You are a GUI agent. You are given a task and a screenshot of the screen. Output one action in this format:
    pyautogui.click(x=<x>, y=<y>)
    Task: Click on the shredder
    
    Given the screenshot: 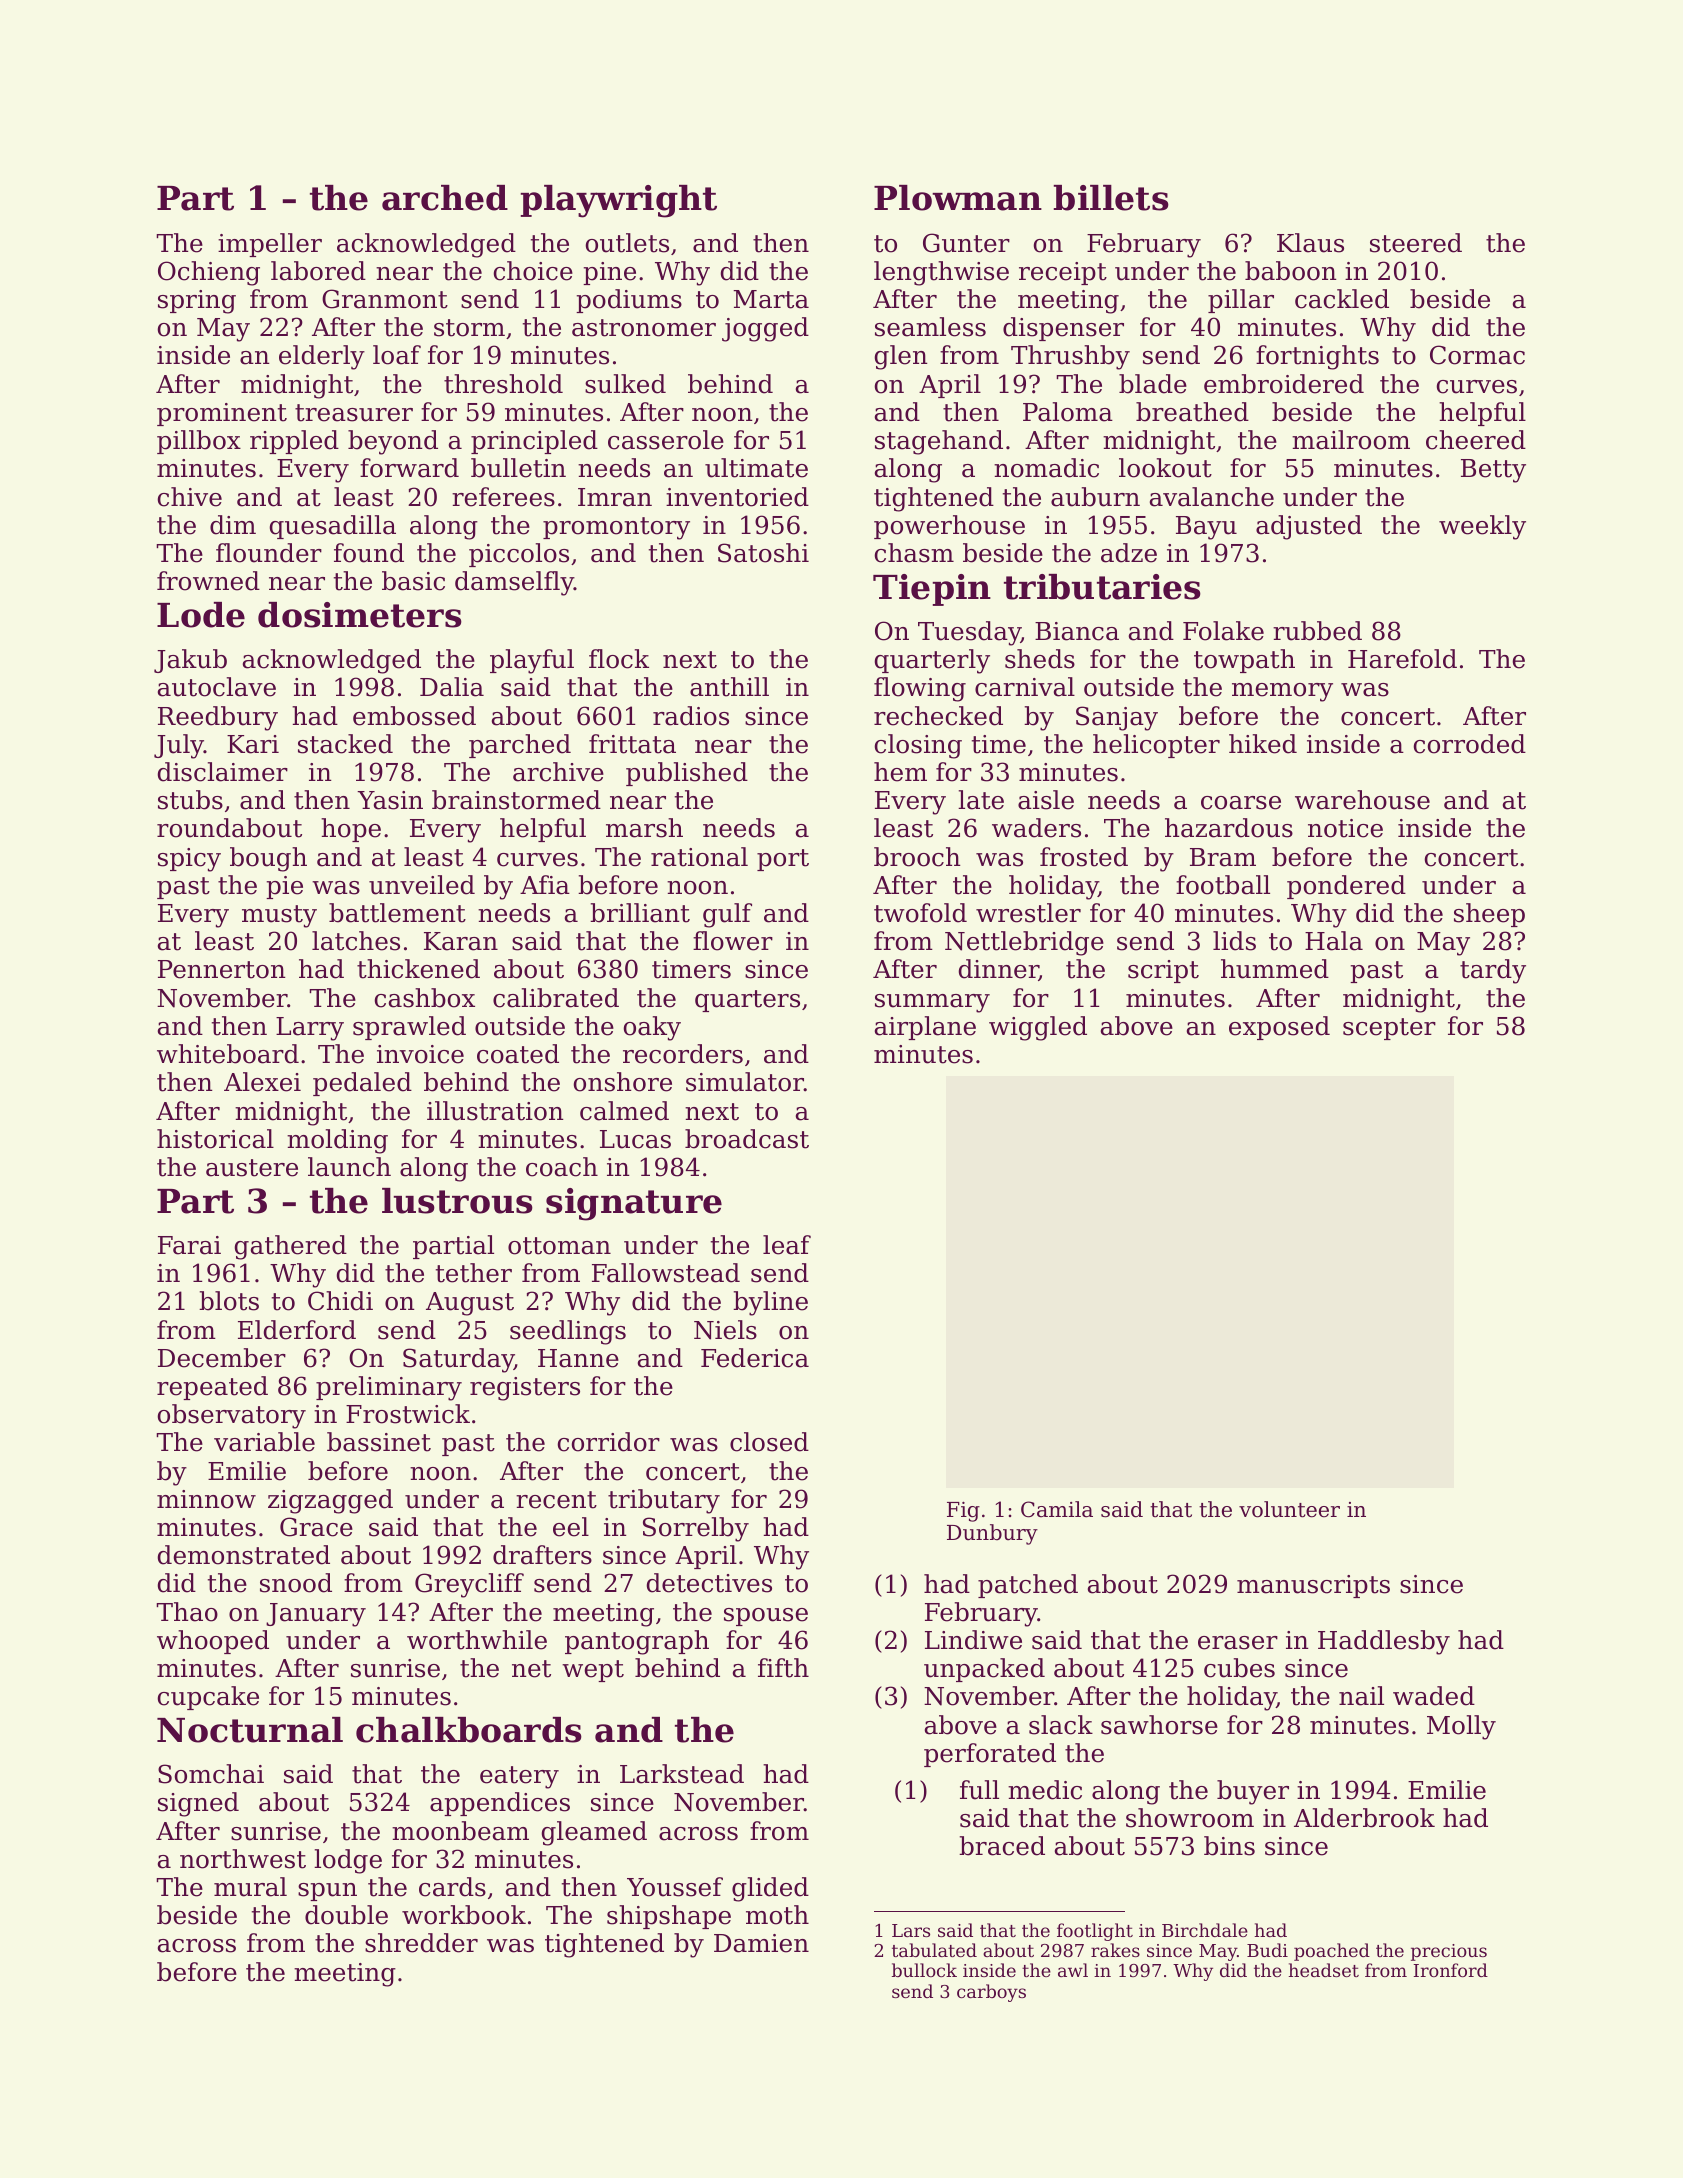 What is the action you would take?
    pyautogui.click(x=421, y=1943)
